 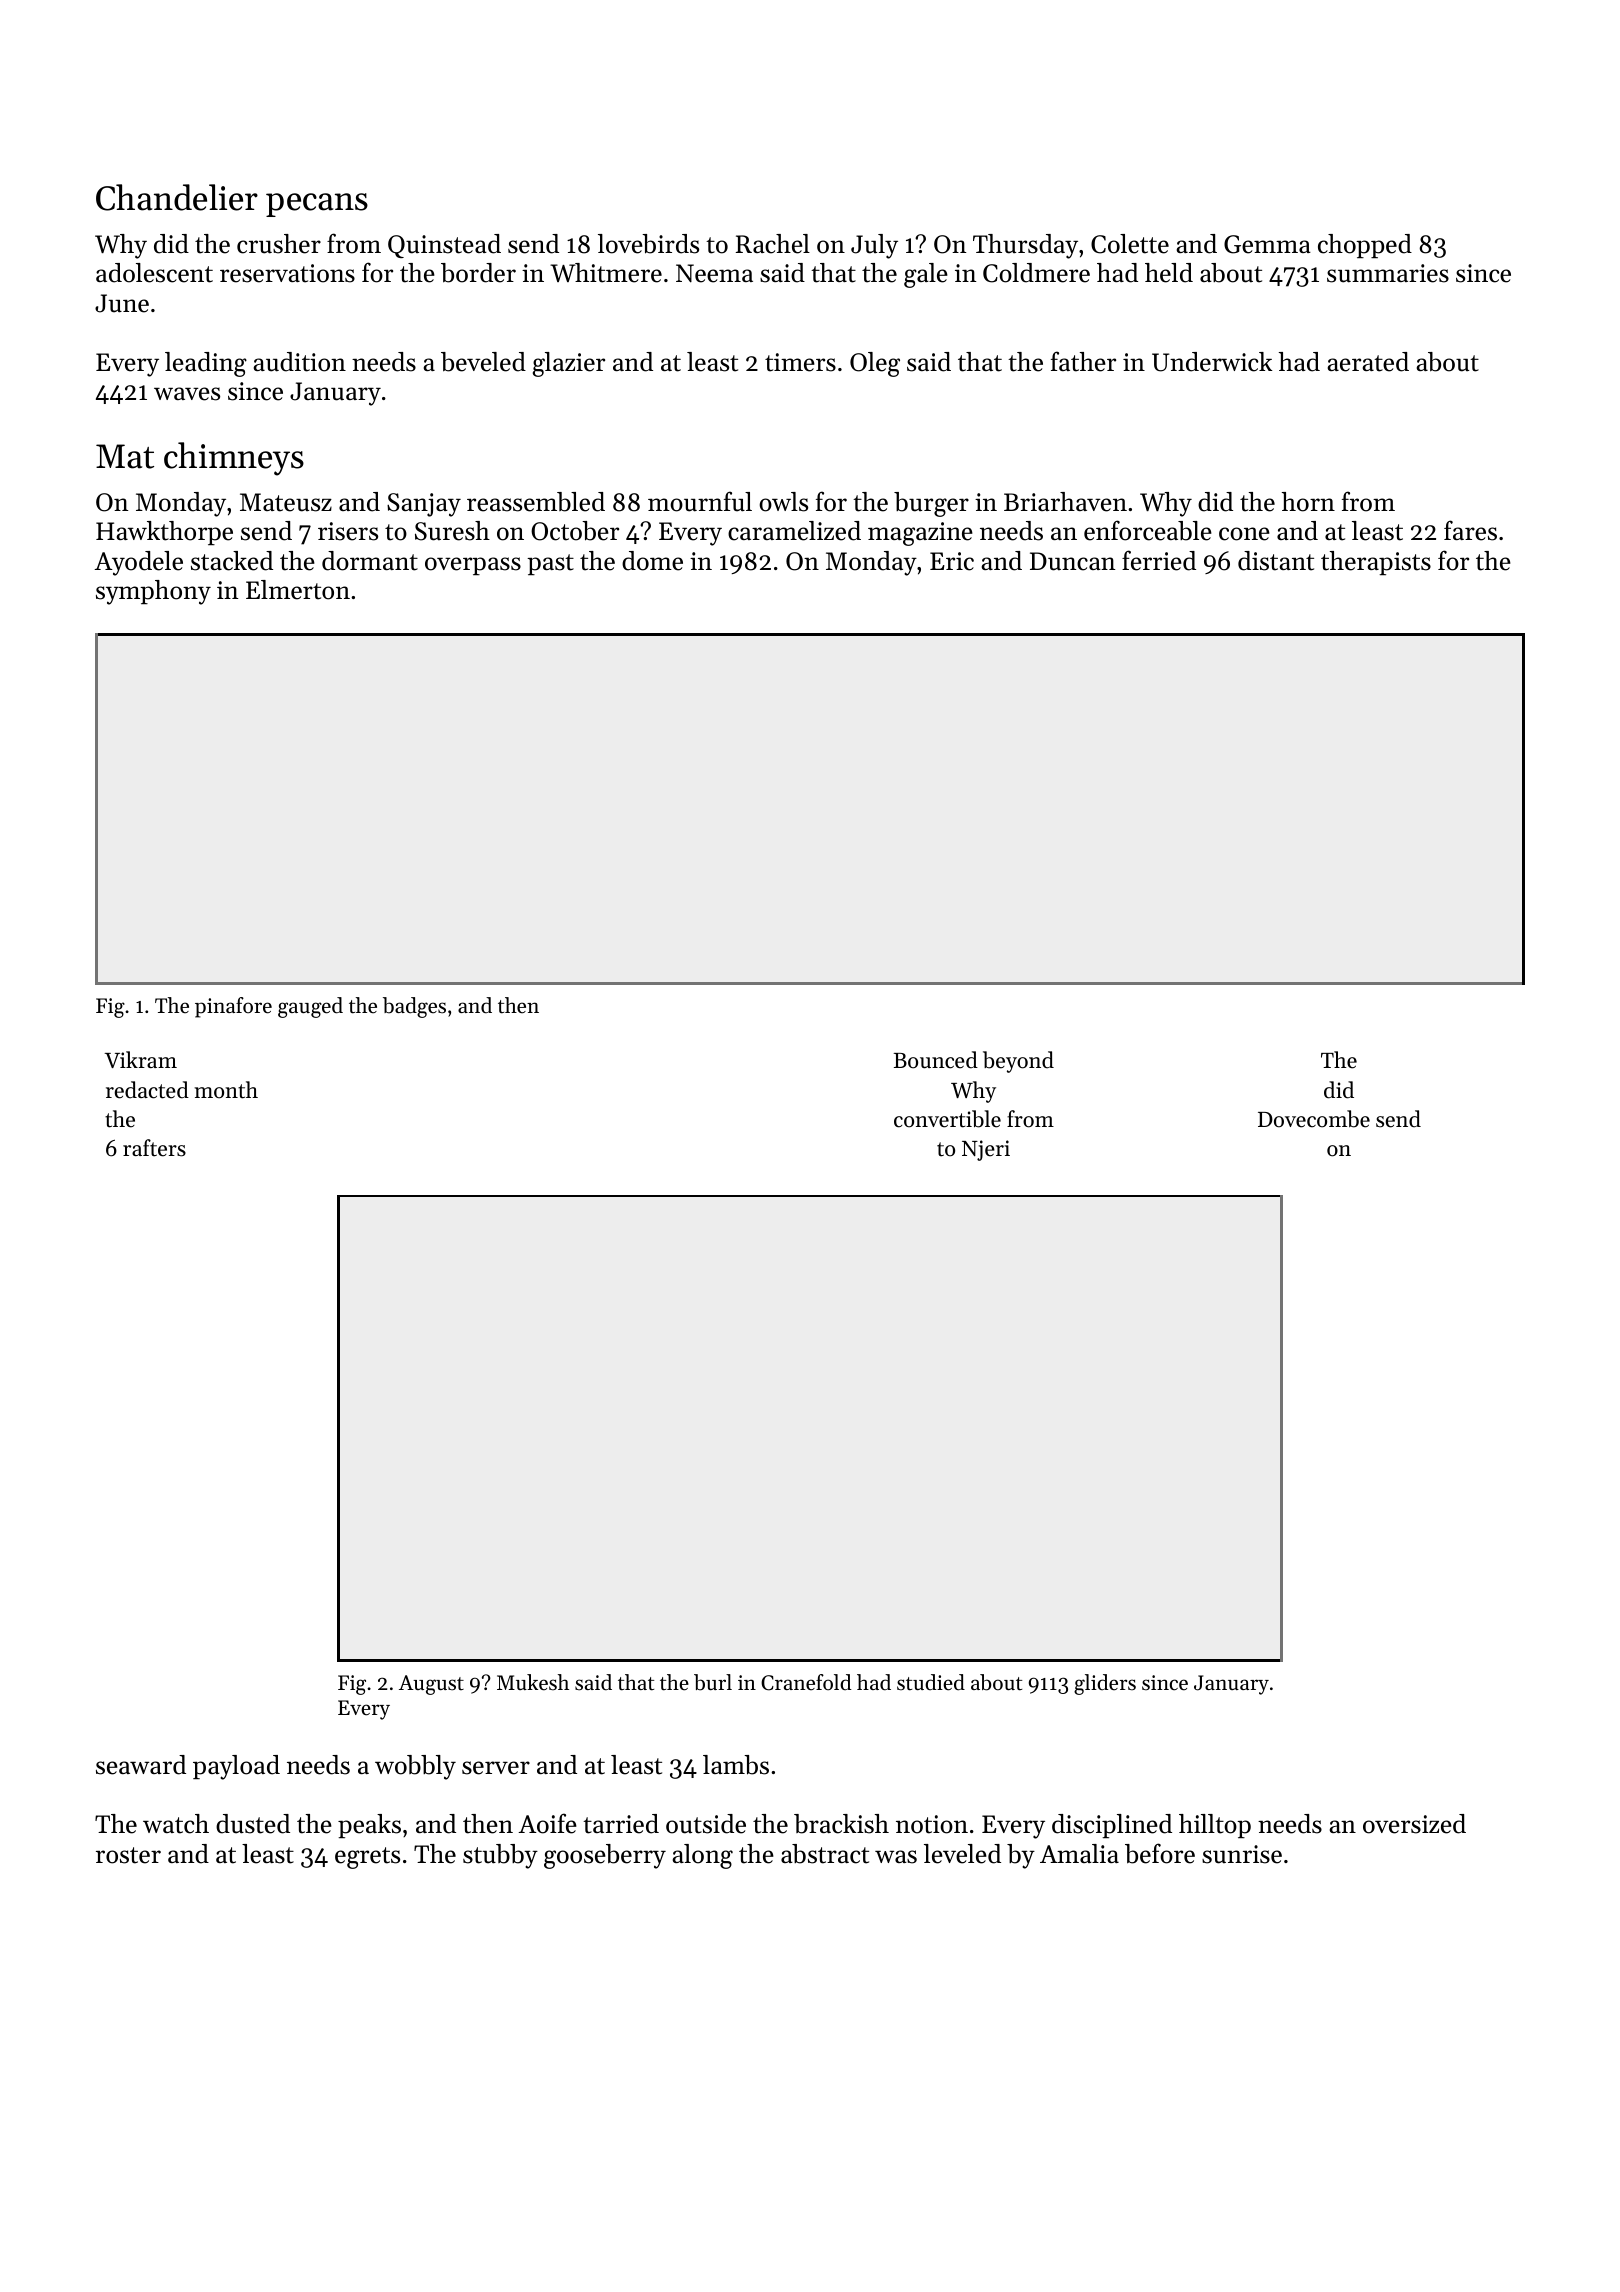 What do you see at coordinates (1470, 530) in the document?
I see `fares` at bounding box center [1470, 530].
